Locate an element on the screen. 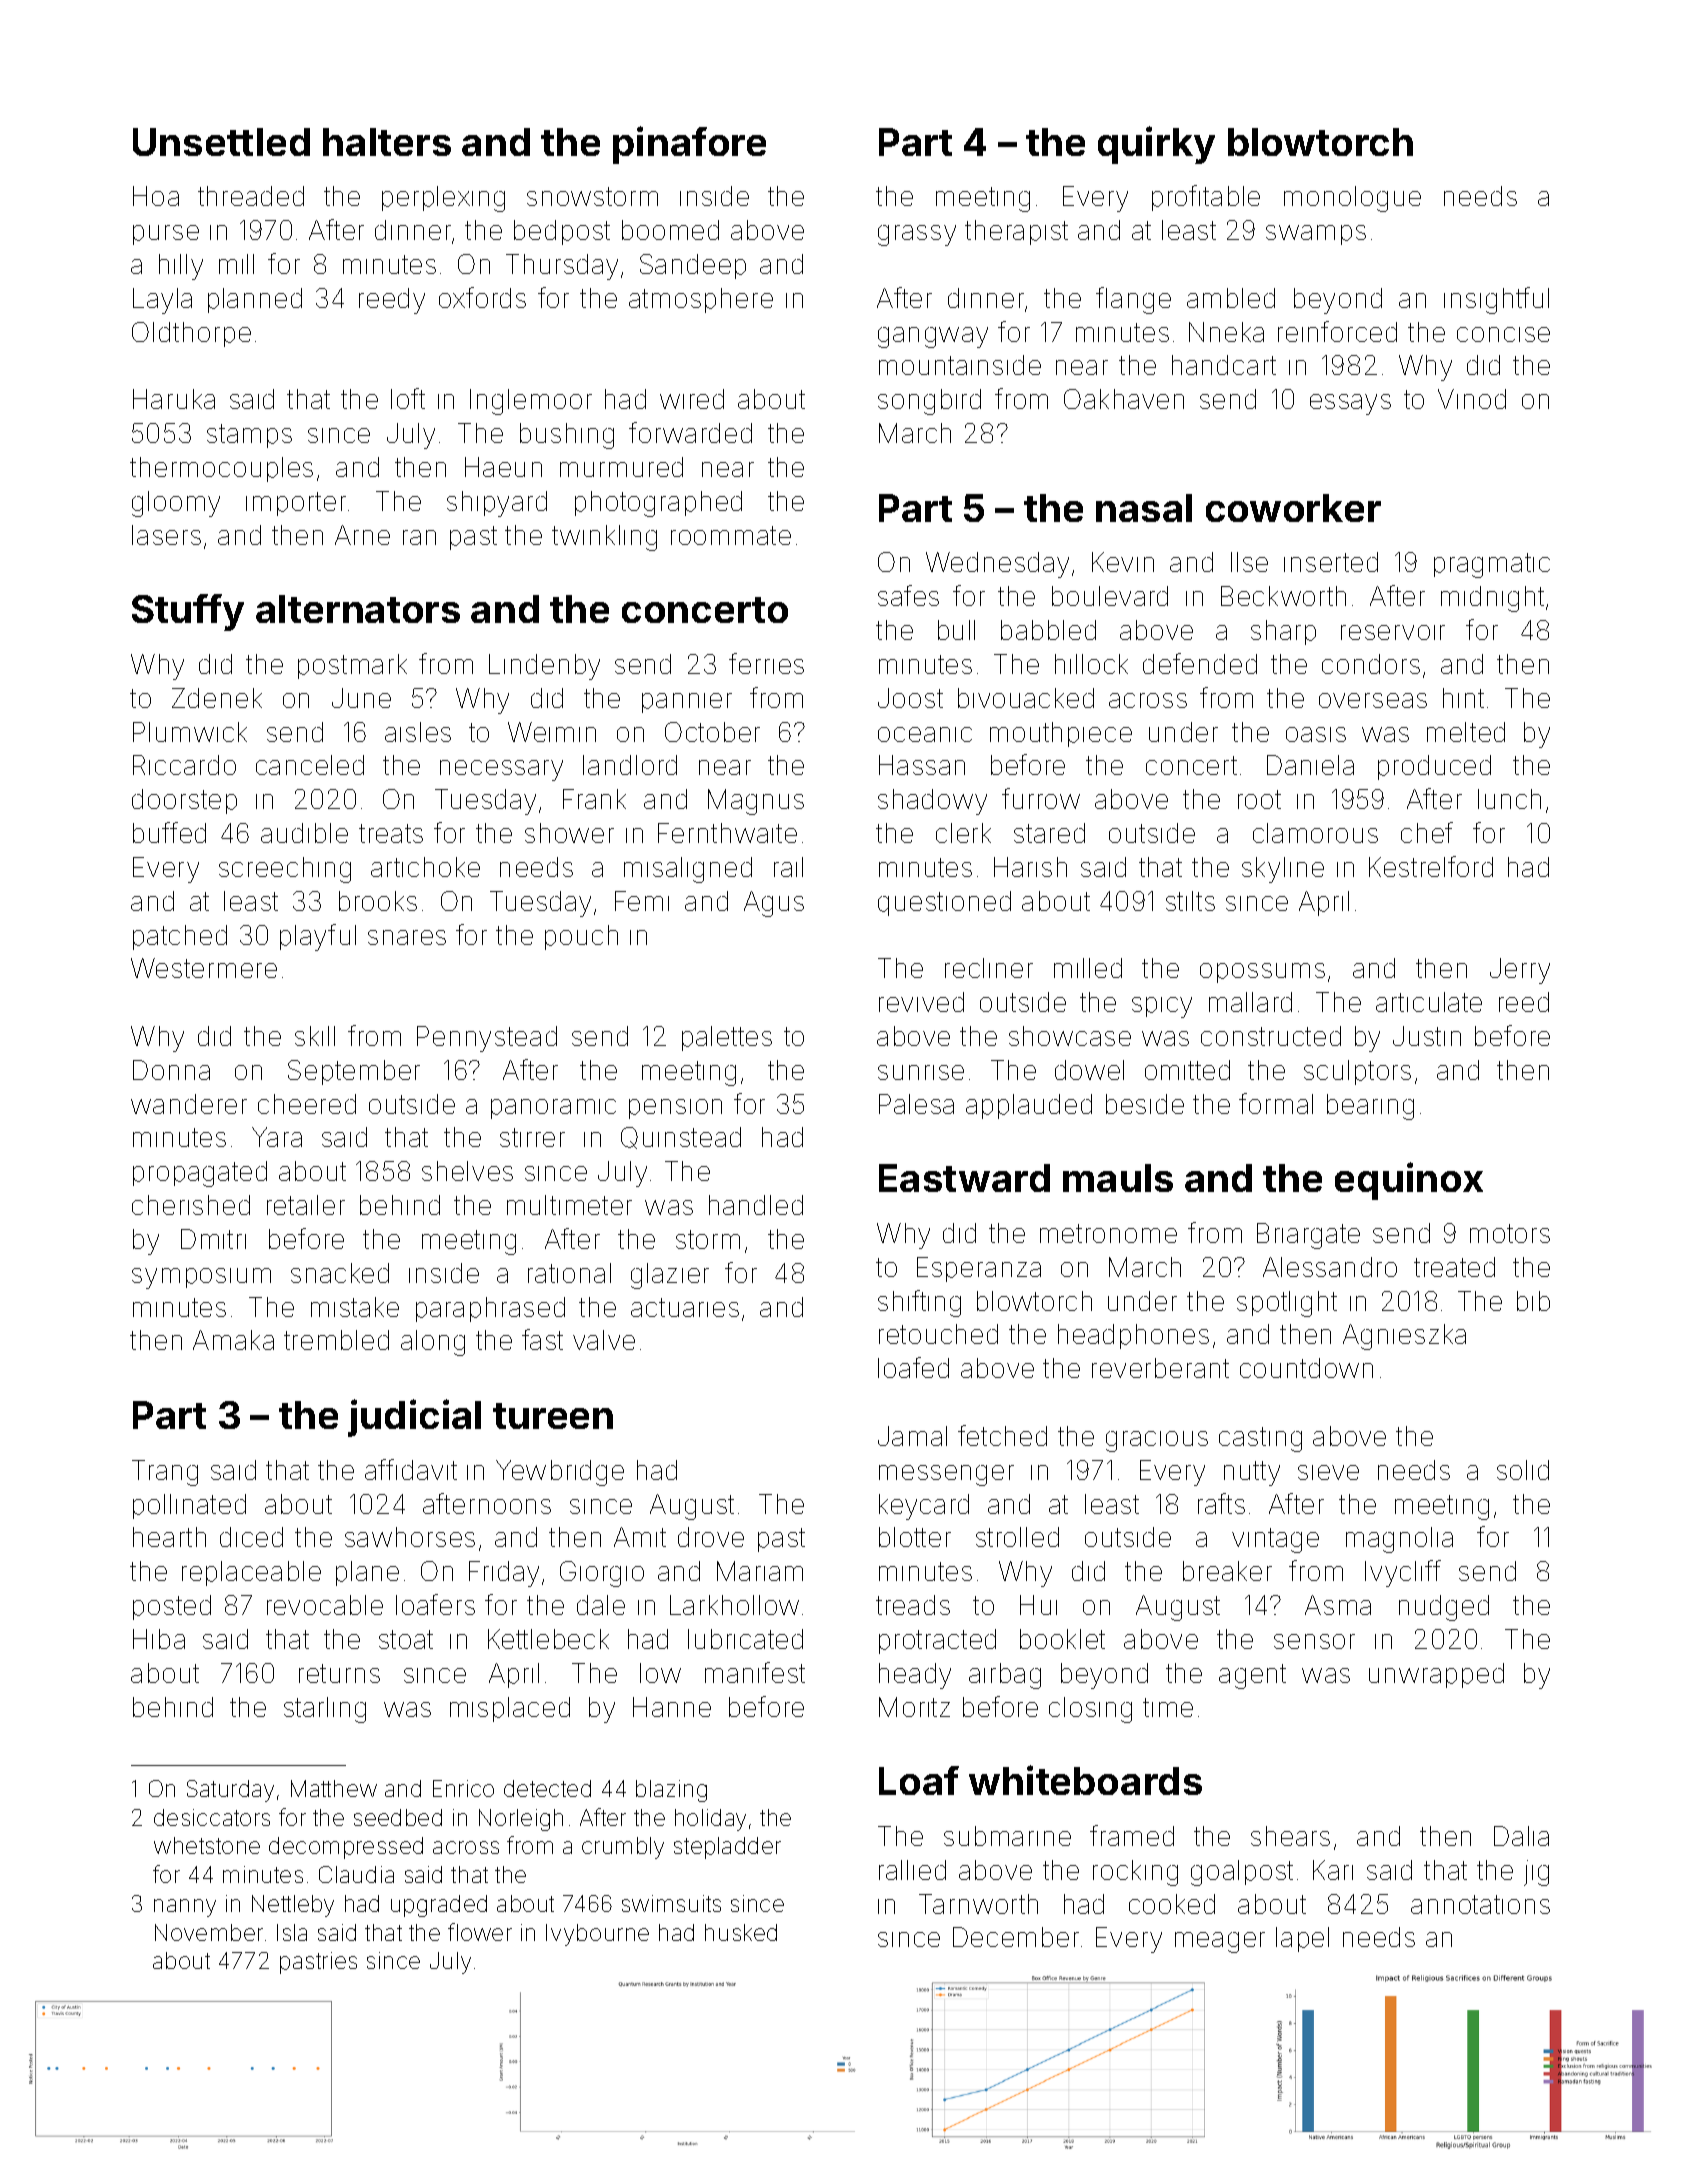  ferries is located at coordinates (766, 663).
